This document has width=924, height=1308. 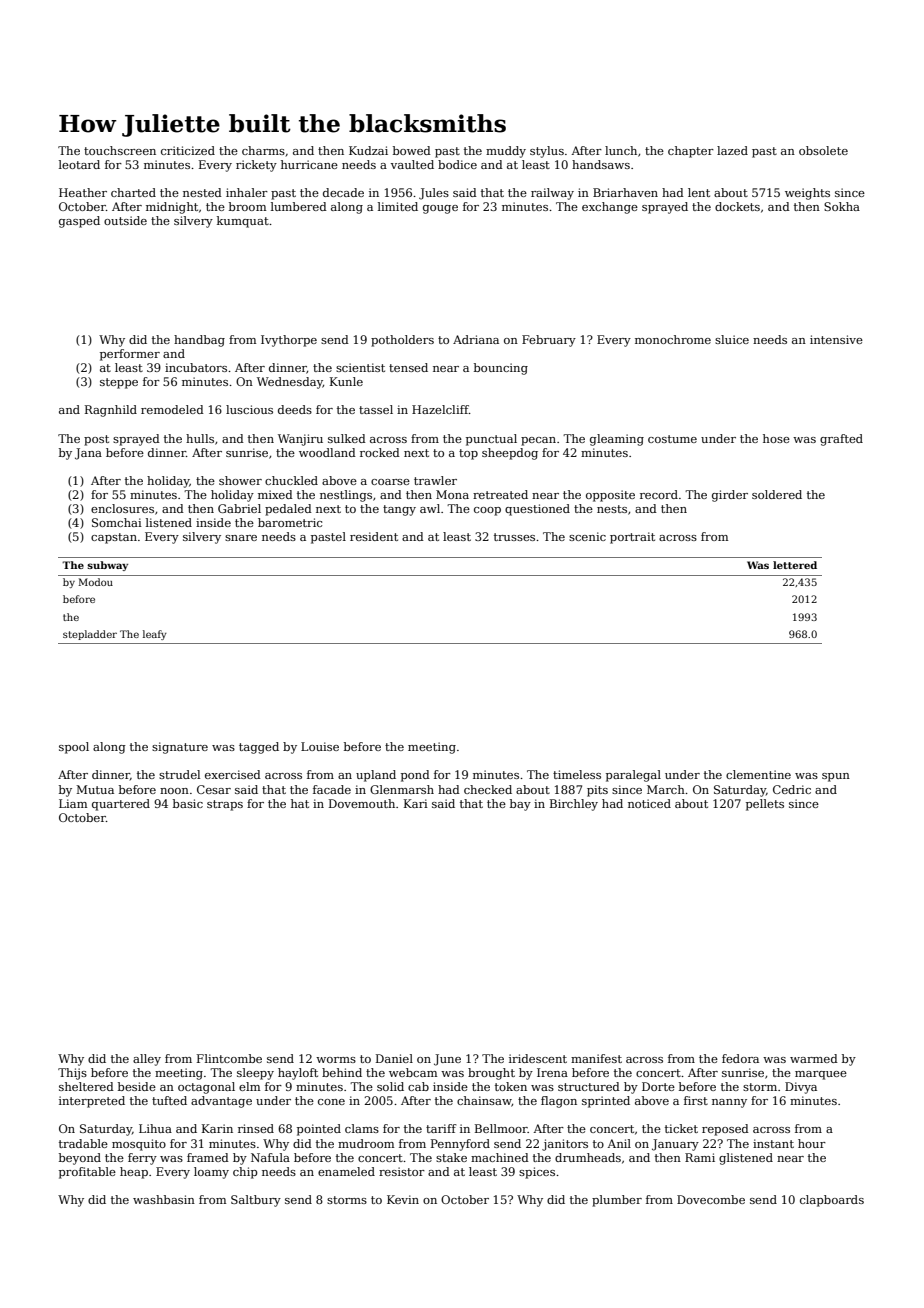 What do you see at coordinates (79, 164) in the document?
I see `leotard` at bounding box center [79, 164].
